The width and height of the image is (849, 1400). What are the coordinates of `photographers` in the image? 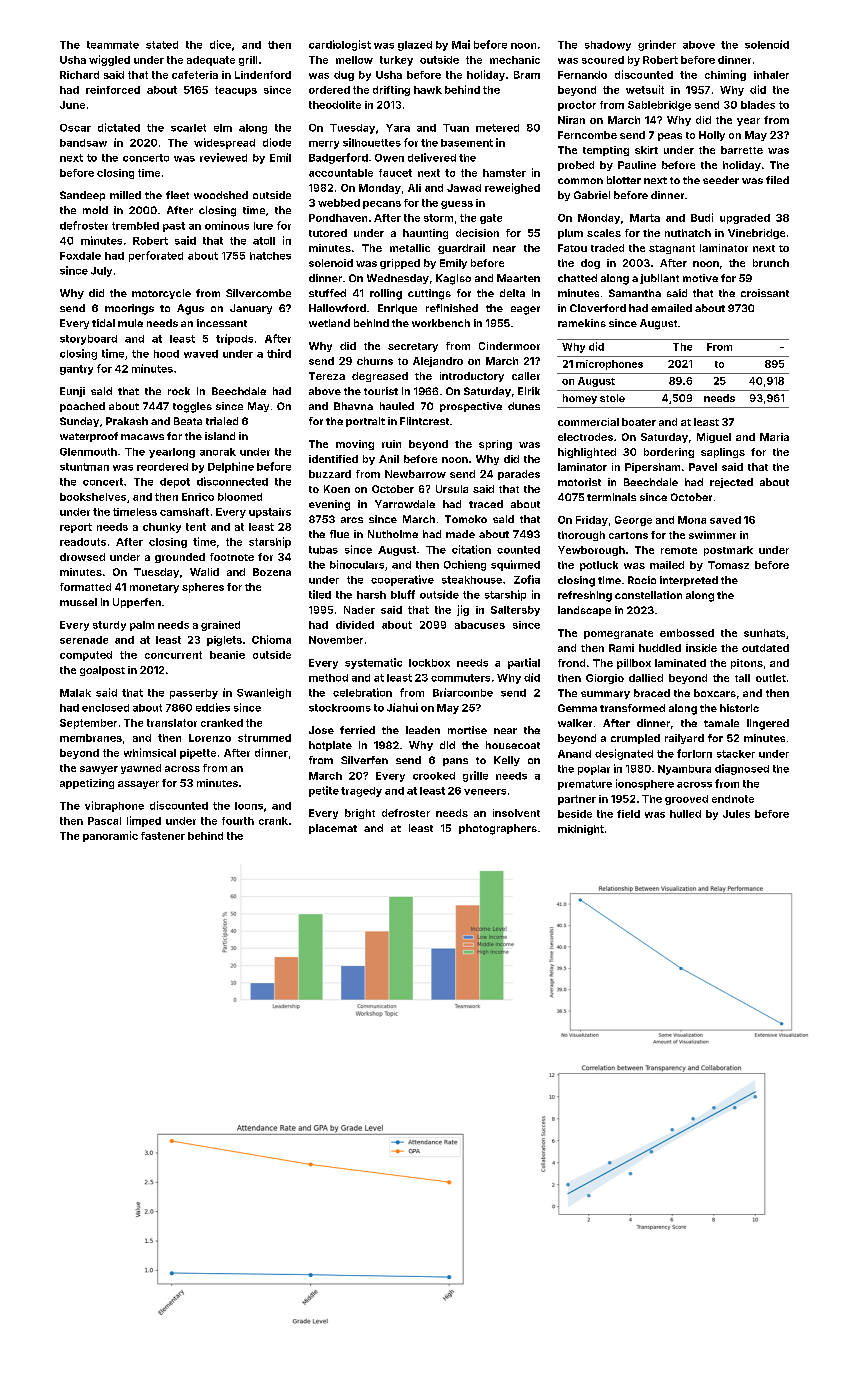 It's located at (498, 829).
